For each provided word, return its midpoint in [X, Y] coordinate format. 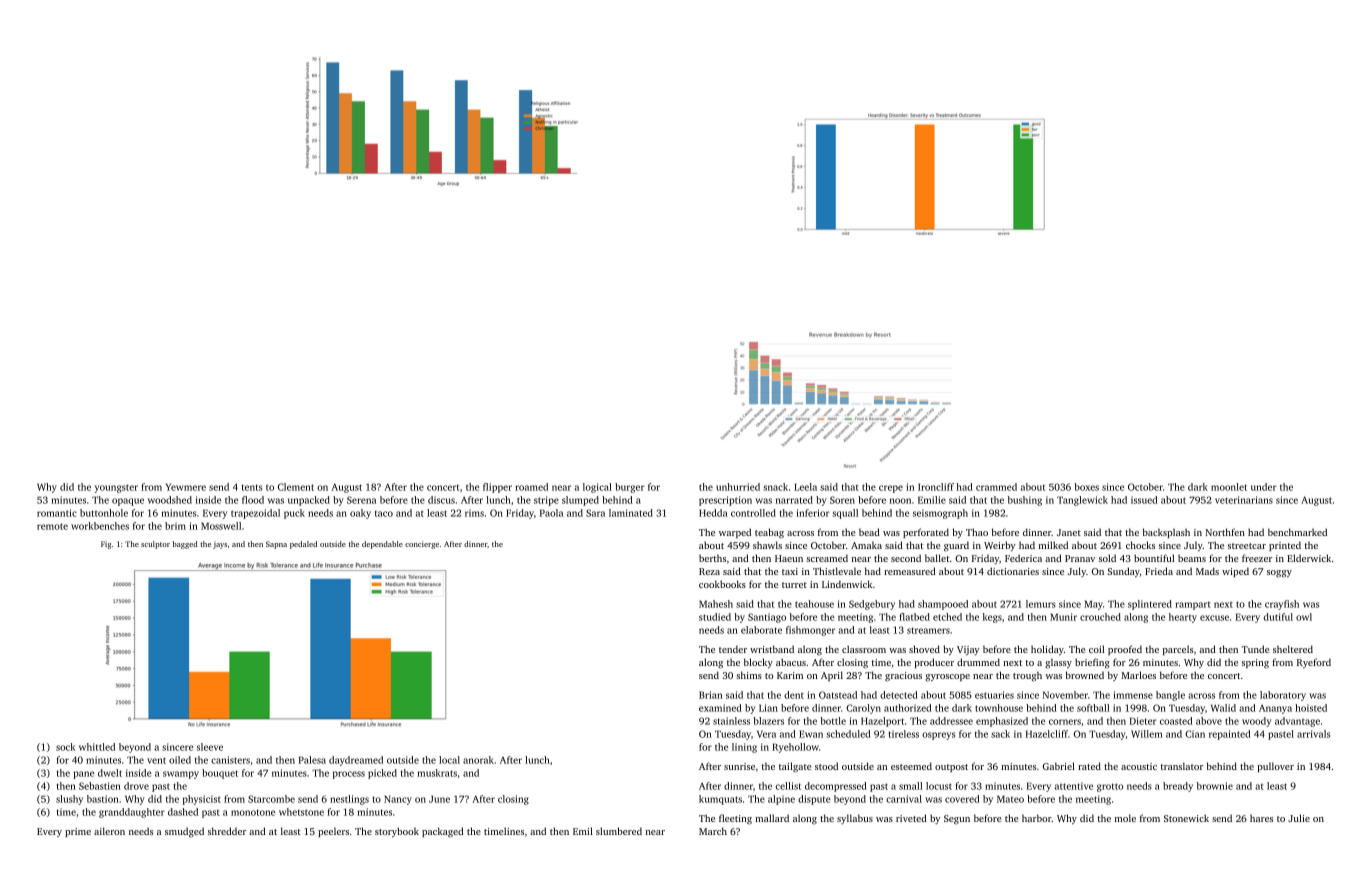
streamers [928, 630]
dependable [382, 545]
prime [78, 832]
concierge [422, 545]
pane [83, 775]
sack [1000, 734]
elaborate [761, 630]
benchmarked [1297, 532]
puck [294, 514]
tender [733, 649]
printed [1285, 546]
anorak [478, 760]
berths [712, 558]
